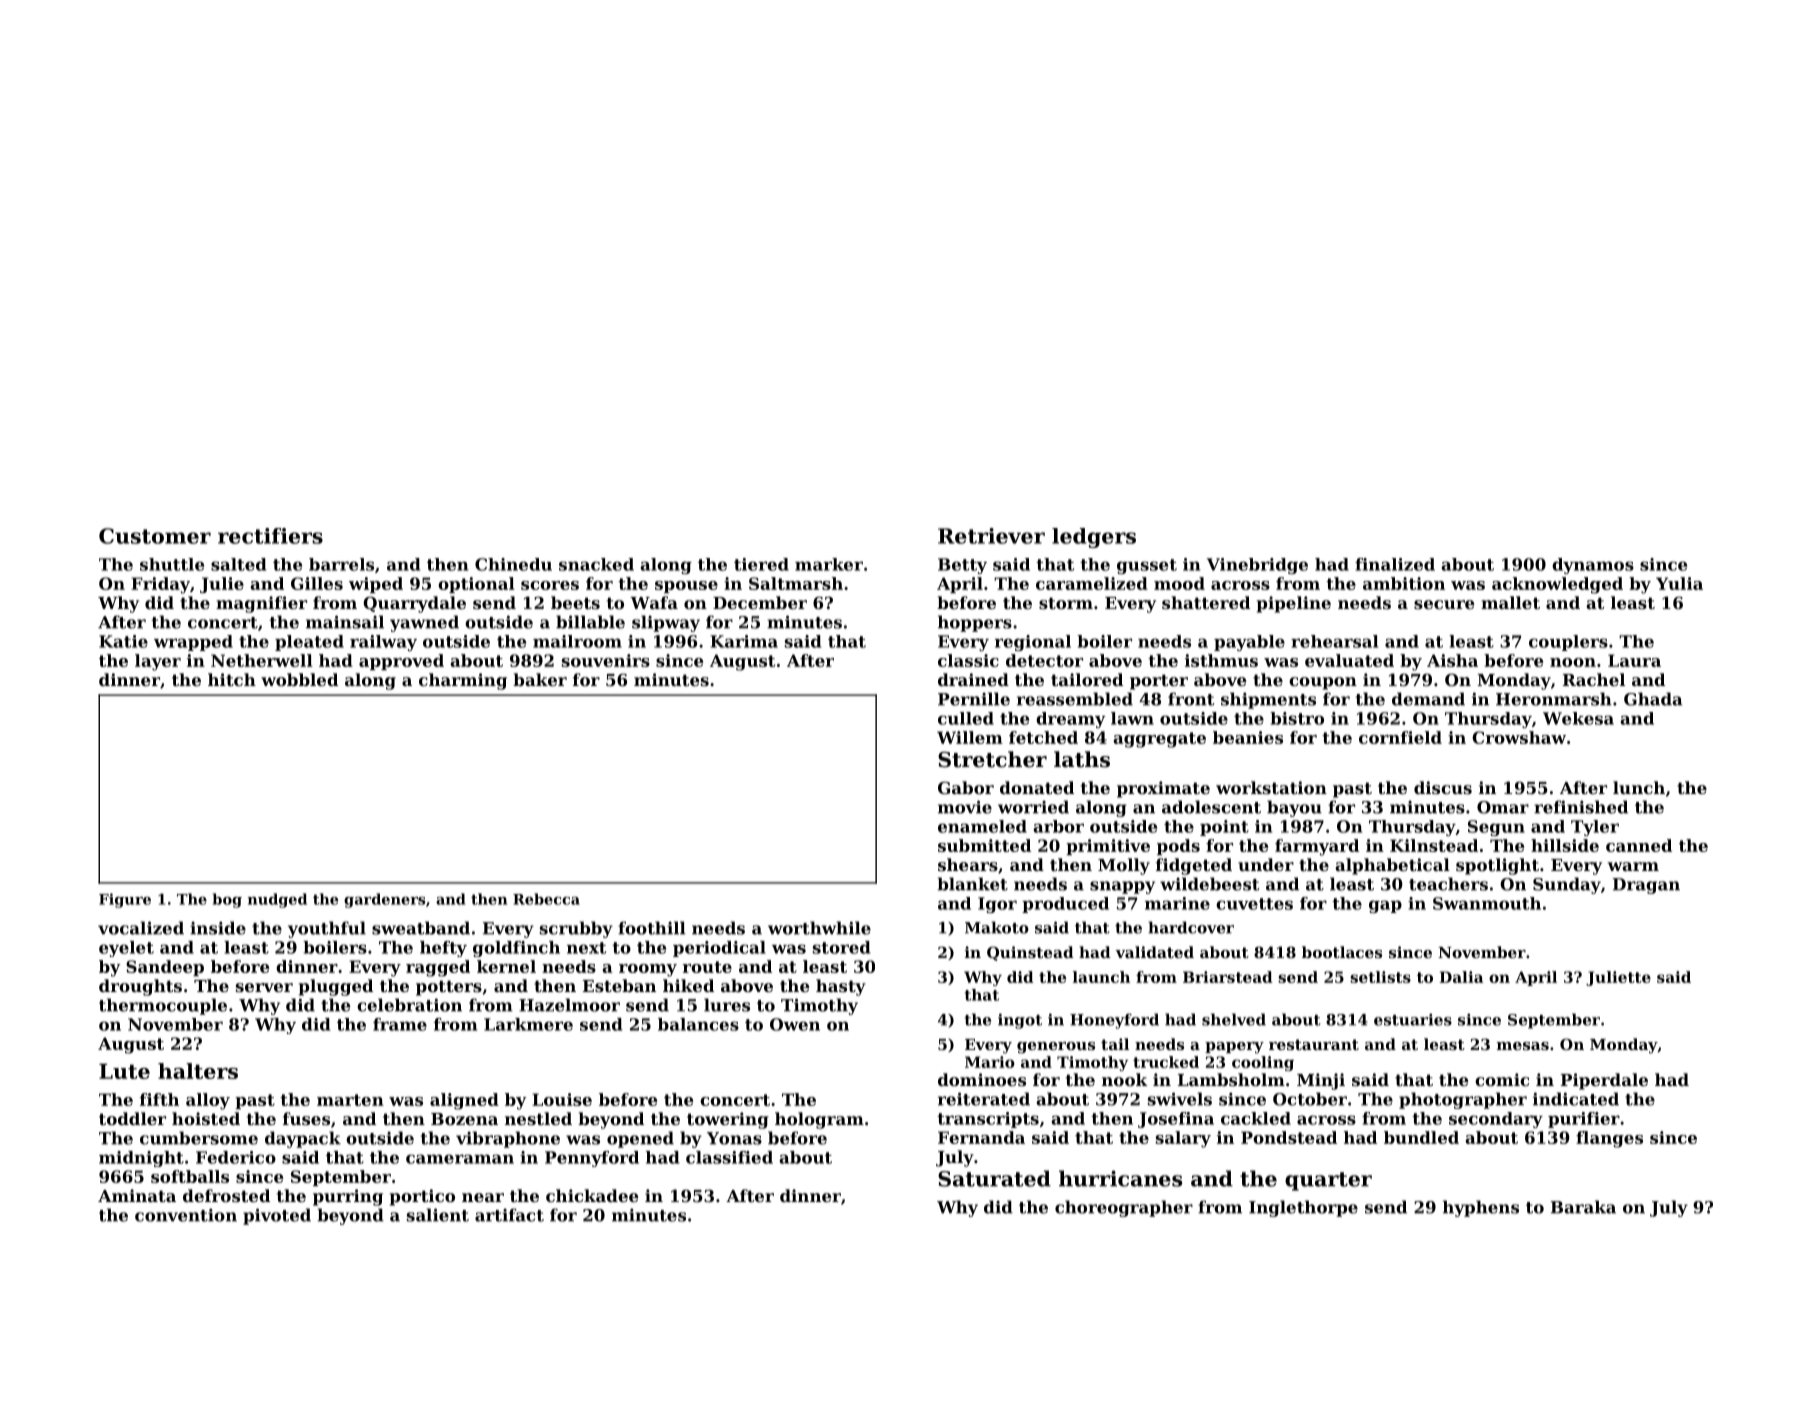 The image size is (1814, 1401). What do you see at coordinates (546, 899) in the image?
I see `Rebecca` at bounding box center [546, 899].
